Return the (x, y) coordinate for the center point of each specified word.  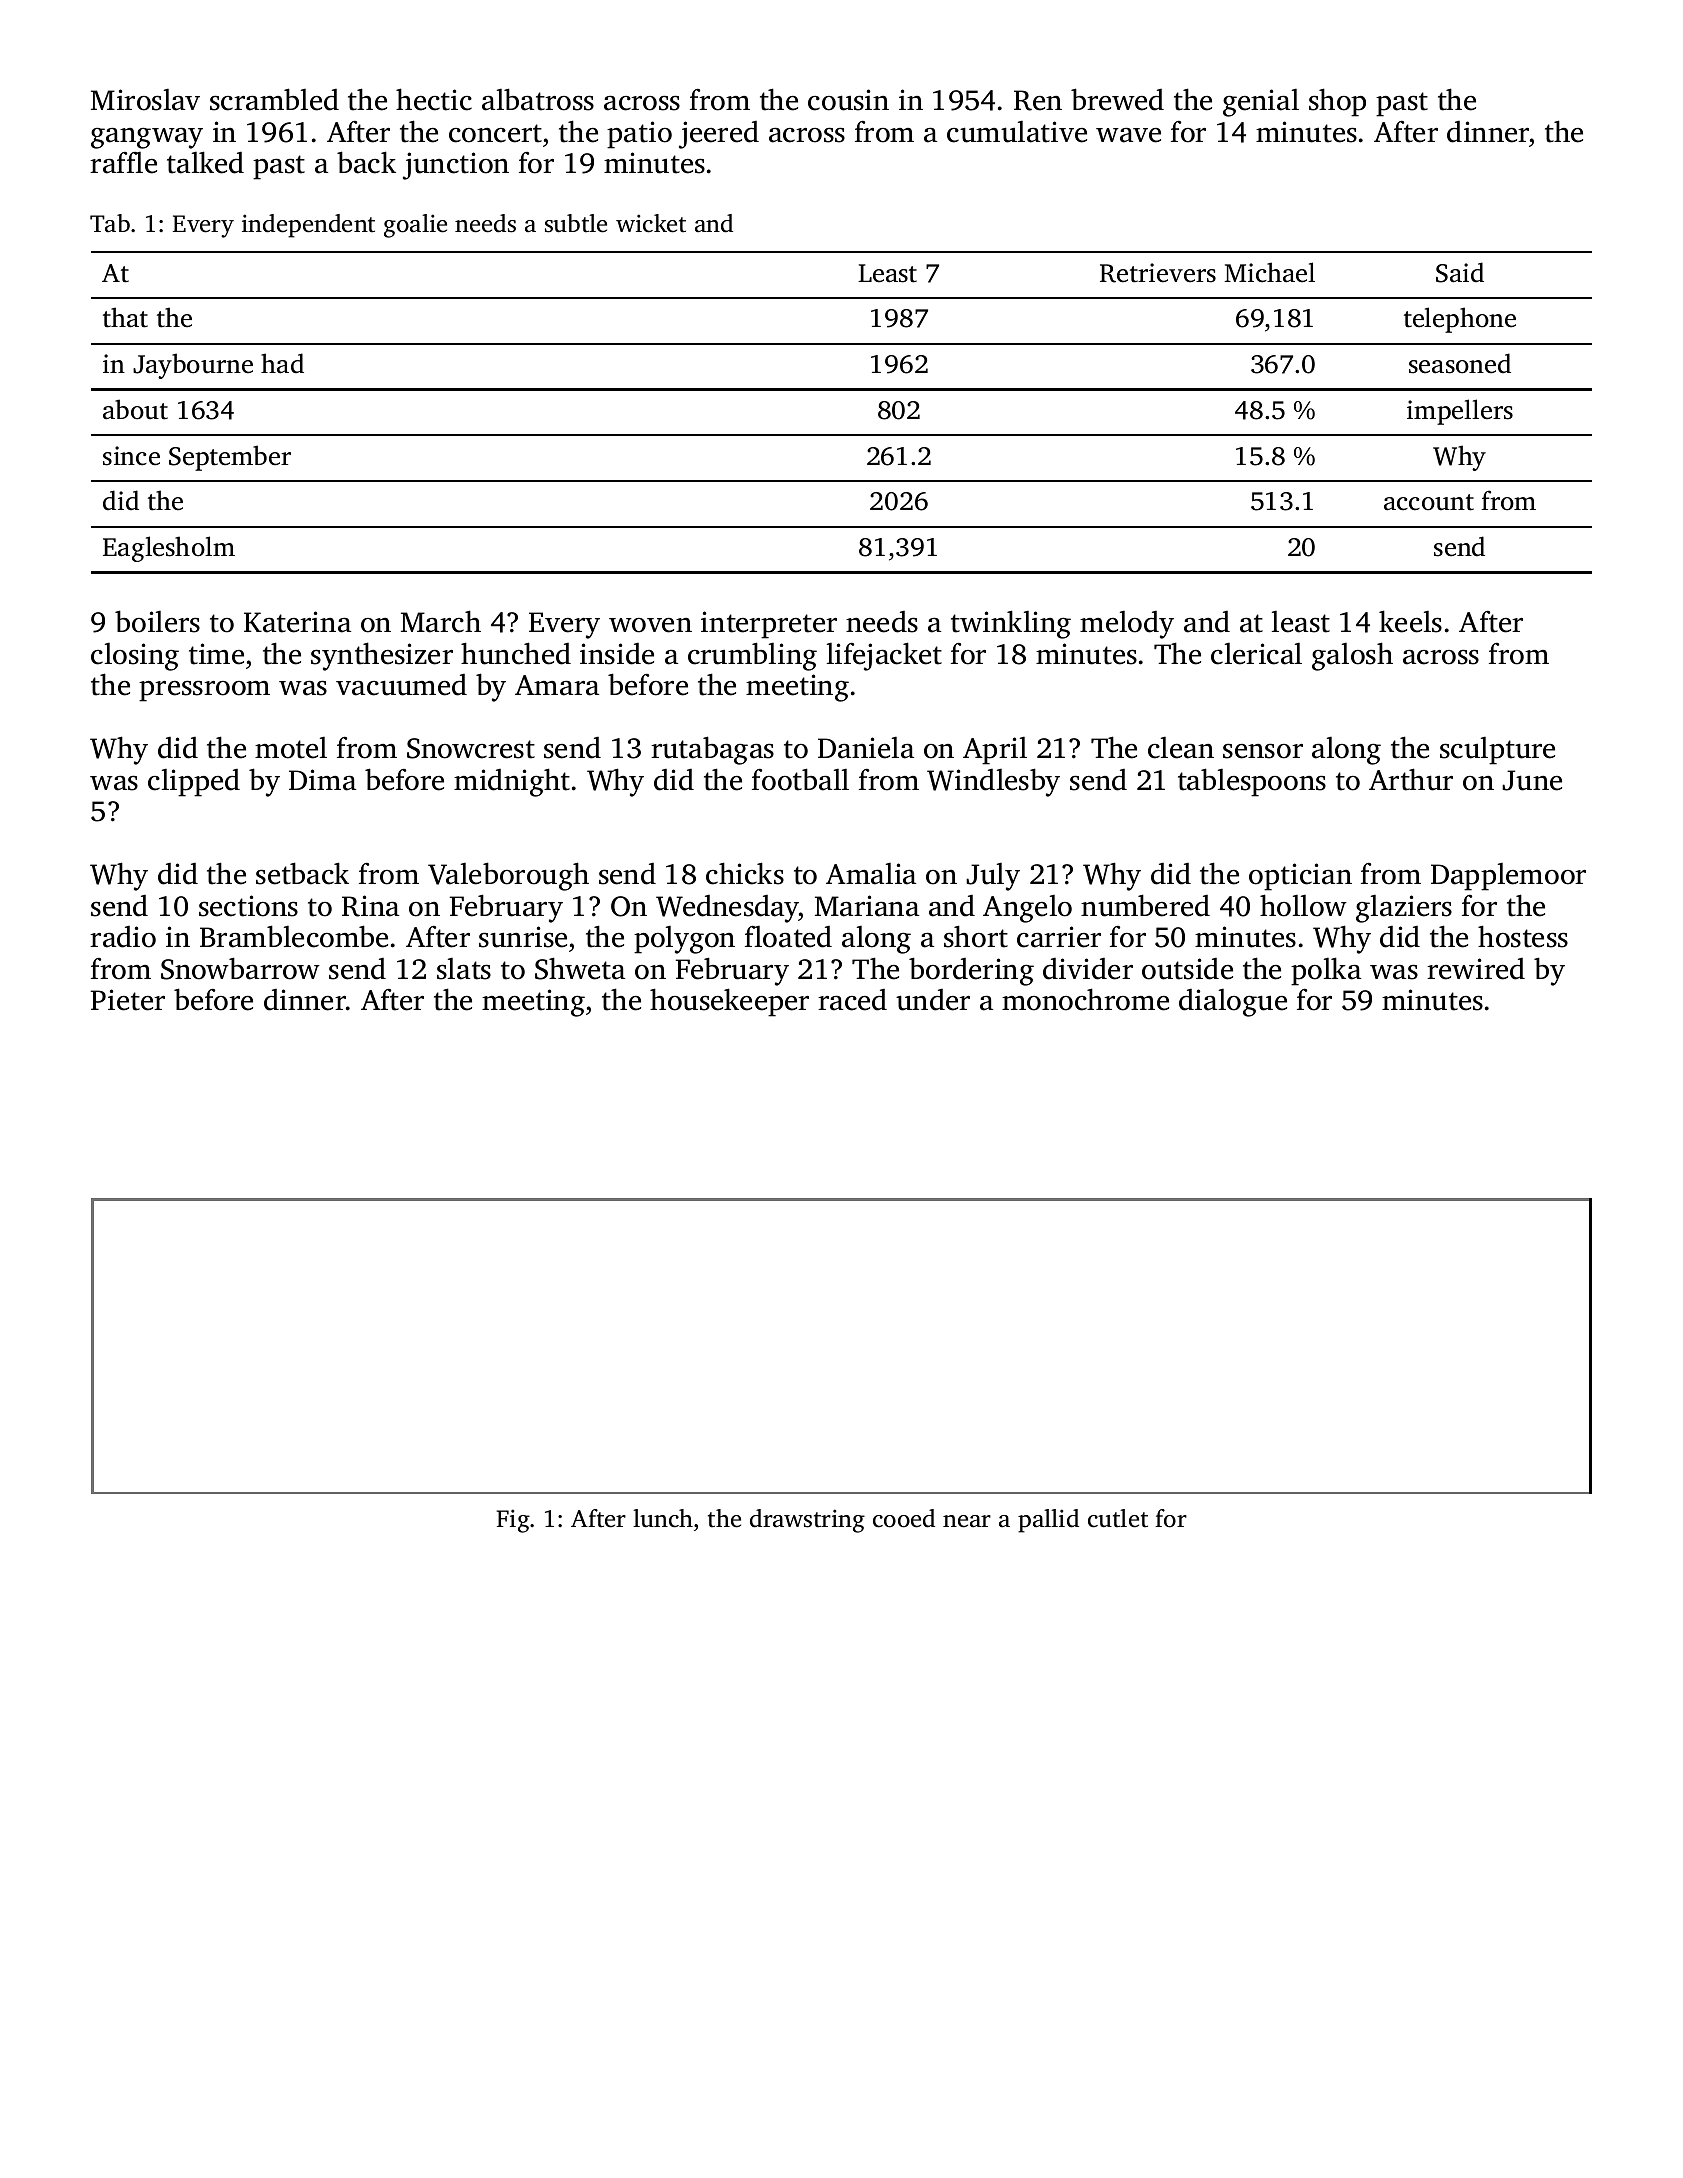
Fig (513, 1521)
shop (1337, 102)
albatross (538, 99)
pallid (1048, 1521)
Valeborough (508, 876)
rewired (1476, 969)
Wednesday (727, 909)
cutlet (1118, 1518)
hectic (434, 99)
